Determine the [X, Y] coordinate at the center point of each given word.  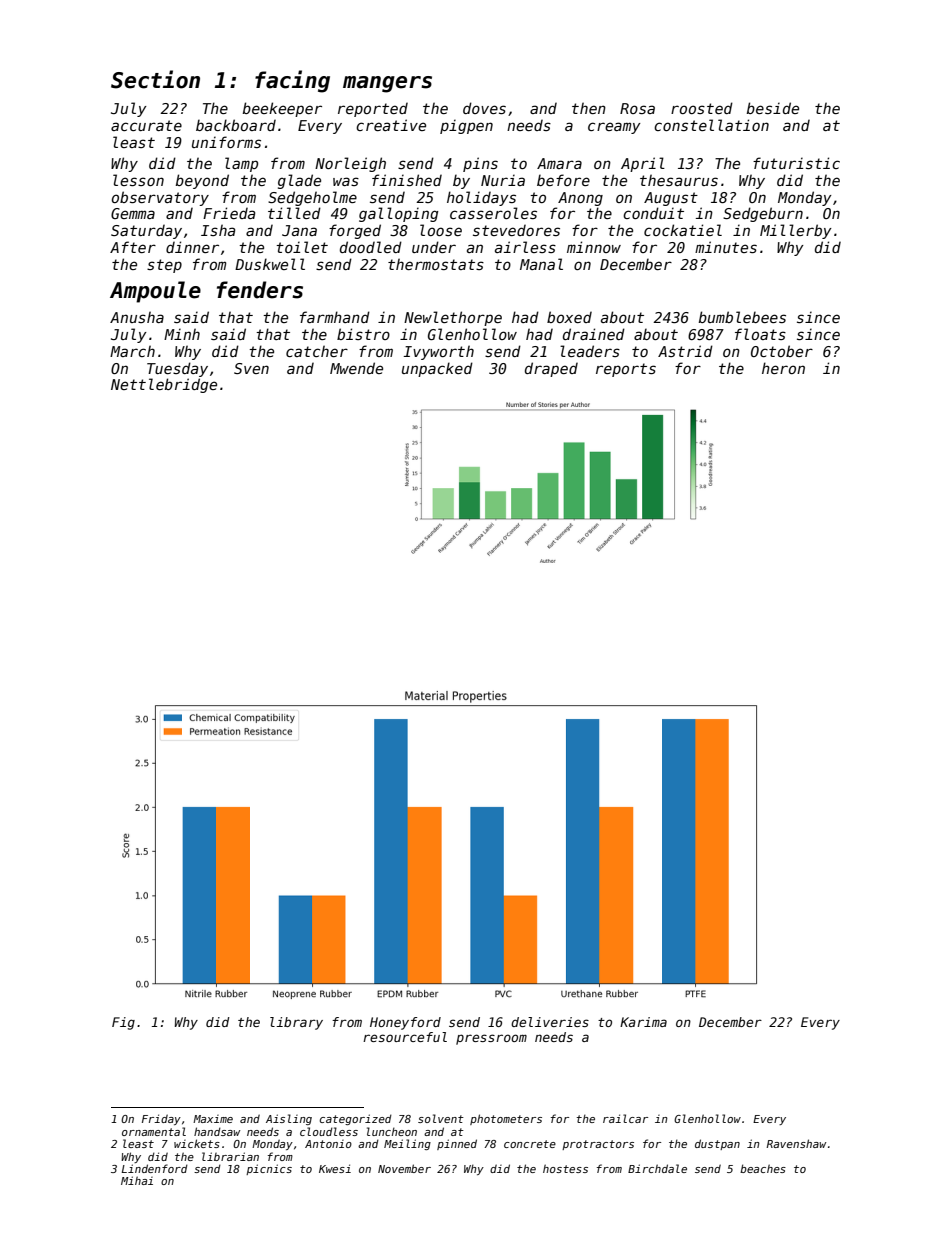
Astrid [685, 351]
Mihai [137, 1180]
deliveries [550, 1022]
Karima [643, 1022]
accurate [146, 125]
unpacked [437, 369]
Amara [559, 163]
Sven [251, 368]
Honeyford [405, 1023]
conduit [653, 213]
